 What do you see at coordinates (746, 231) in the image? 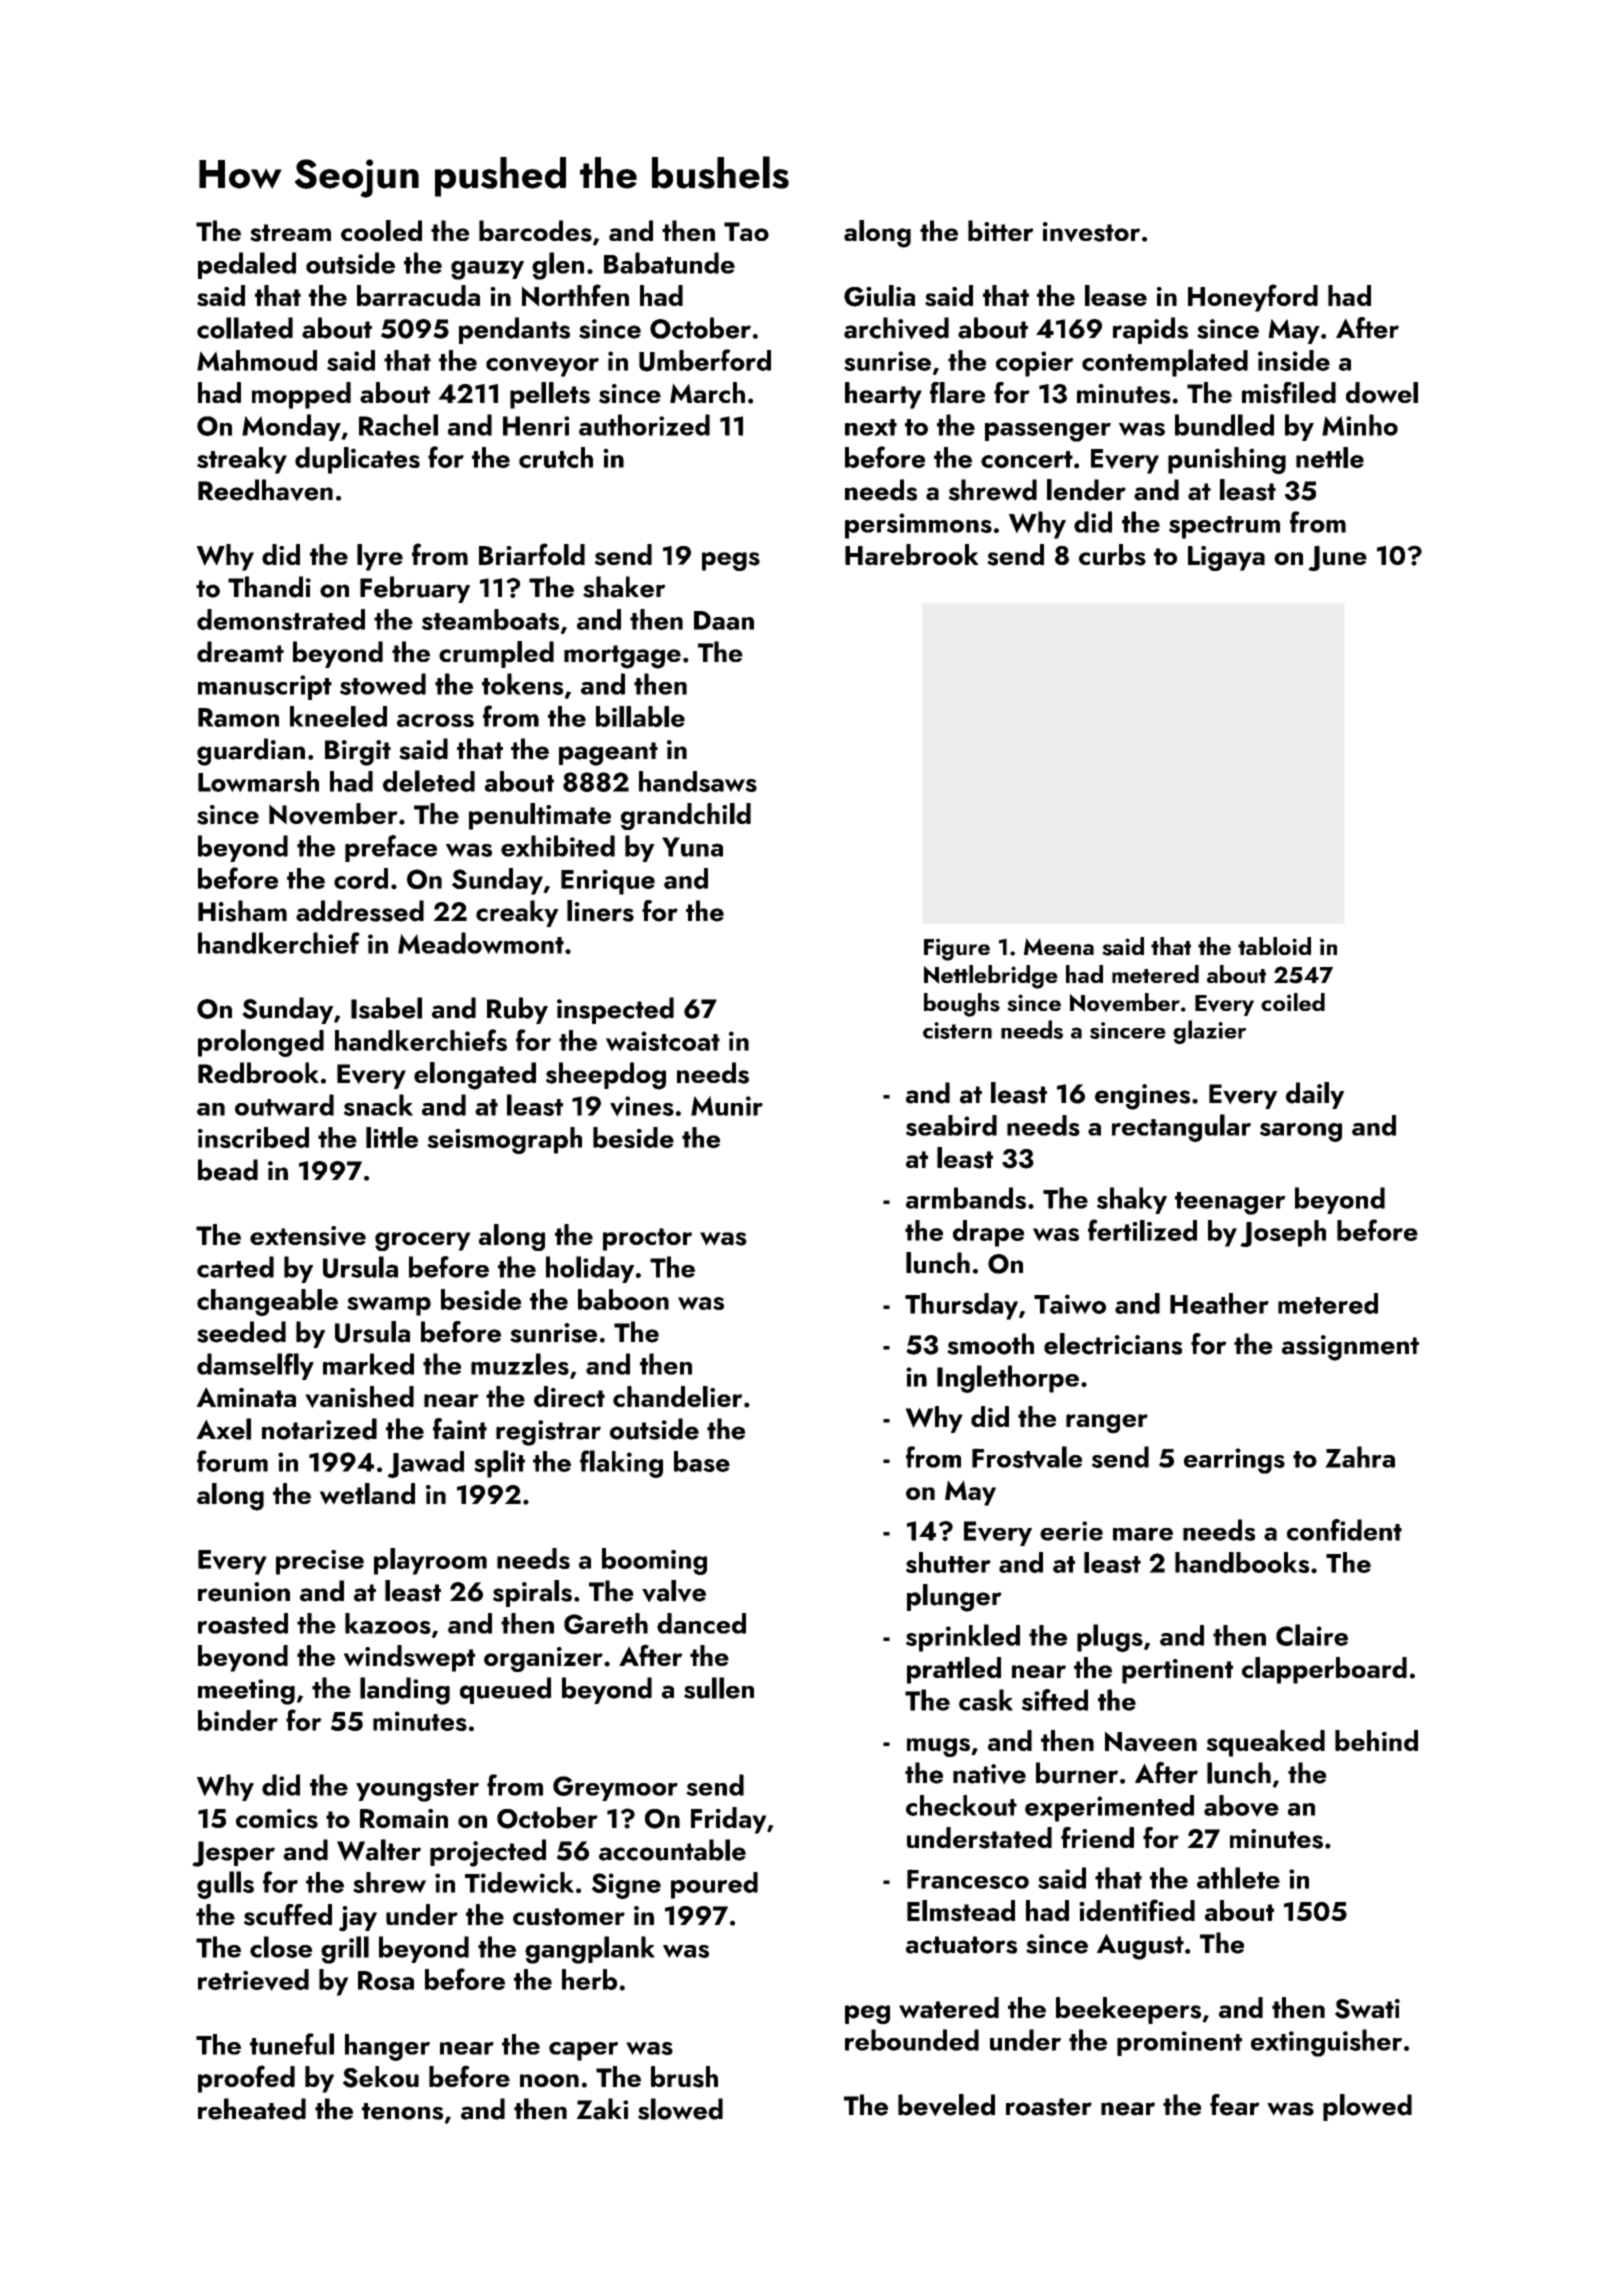
I see `Tao` at bounding box center [746, 231].
